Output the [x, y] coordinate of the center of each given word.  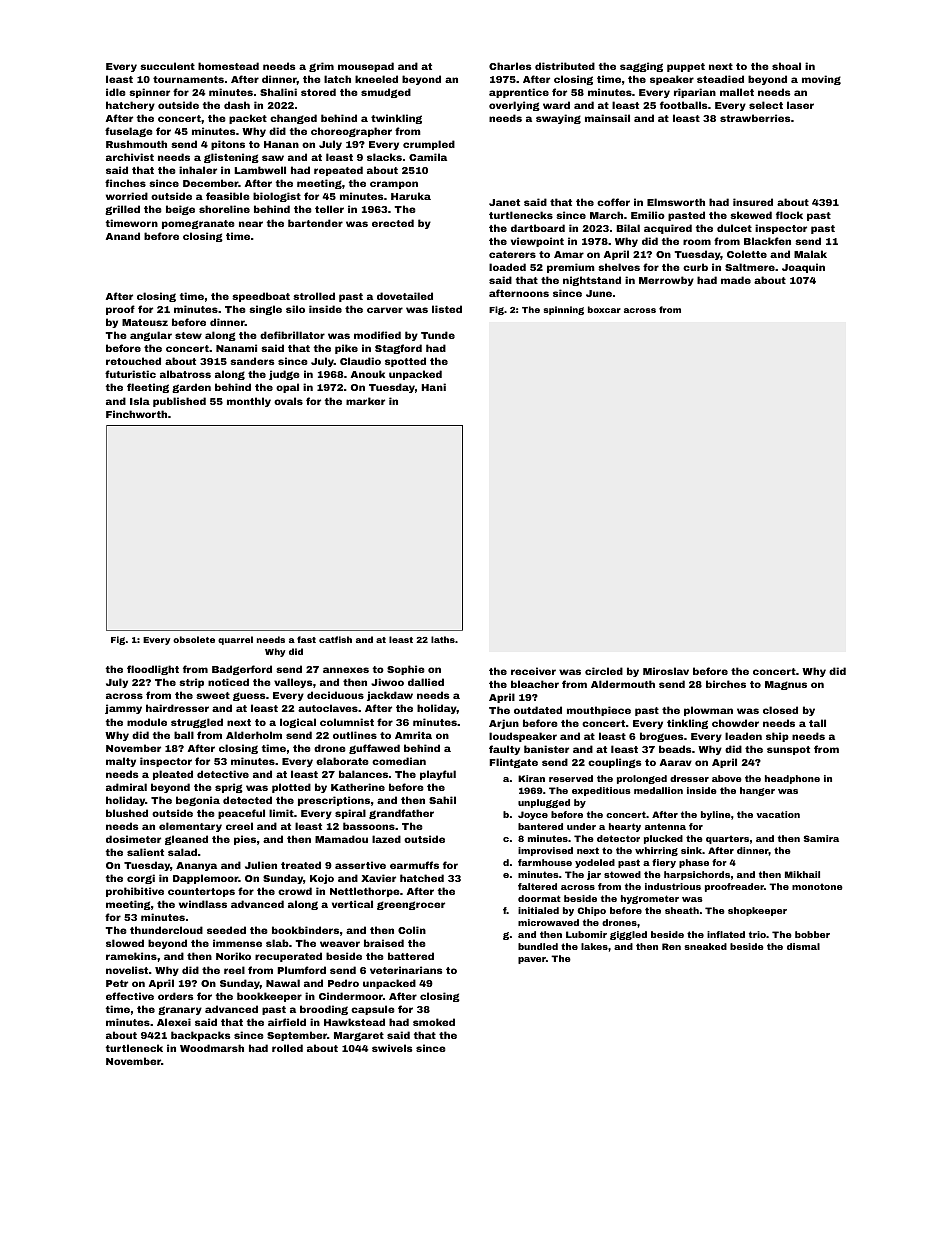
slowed [125, 943]
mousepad [366, 67]
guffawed [374, 749]
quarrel [235, 640]
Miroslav [666, 671]
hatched [422, 878]
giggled [628, 935]
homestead [228, 66]
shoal [786, 66]
